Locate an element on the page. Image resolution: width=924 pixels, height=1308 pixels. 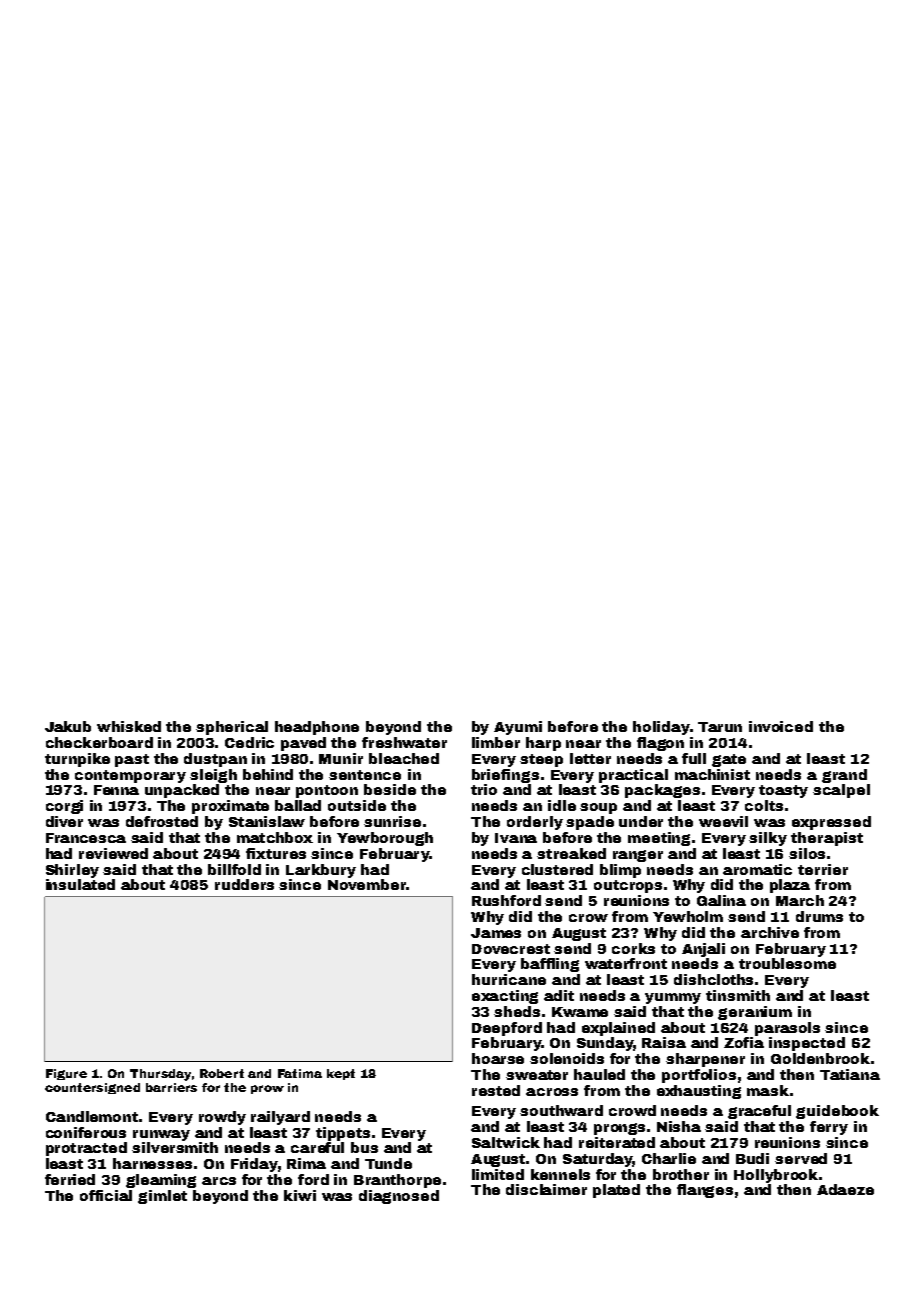
streaked is located at coordinates (571, 853).
